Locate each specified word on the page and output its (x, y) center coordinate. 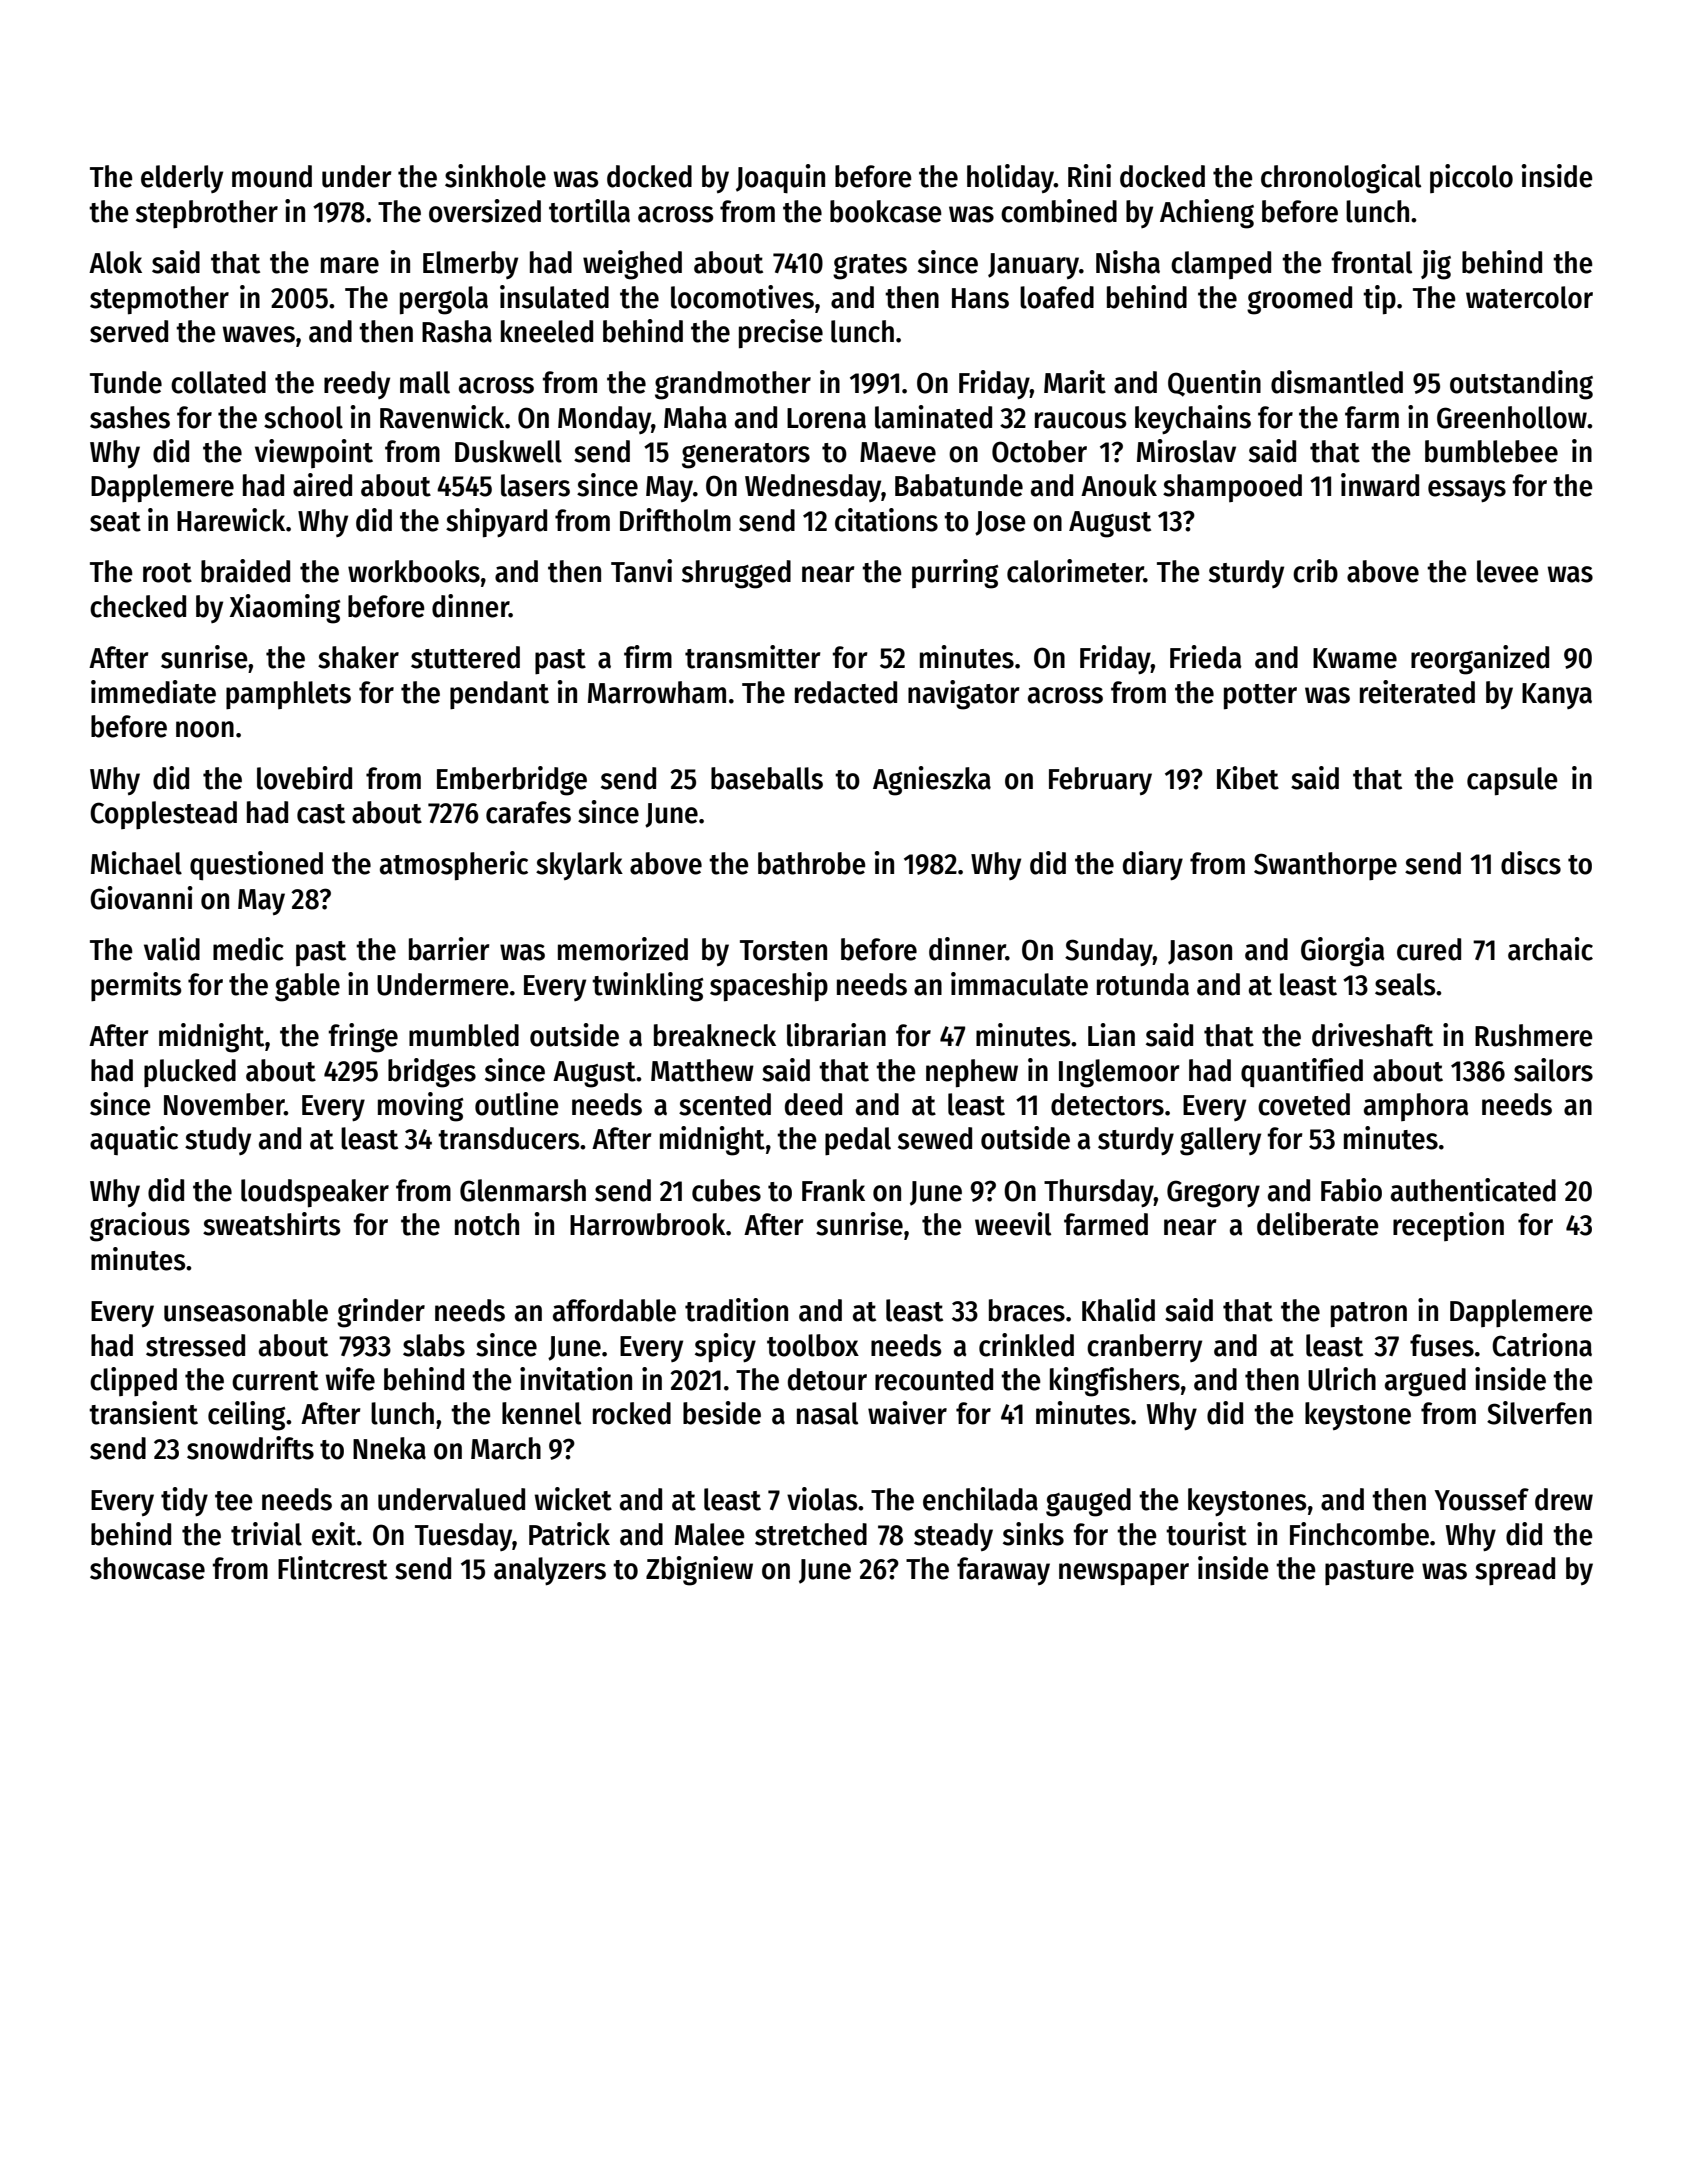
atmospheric (454, 866)
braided (245, 571)
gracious (140, 1227)
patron (1369, 1315)
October (1039, 451)
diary (1153, 865)
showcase (147, 1568)
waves (258, 334)
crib (1315, 571)
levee (1508, 571)
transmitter (753, 657)
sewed (935, 1138)
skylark (579, 866)
